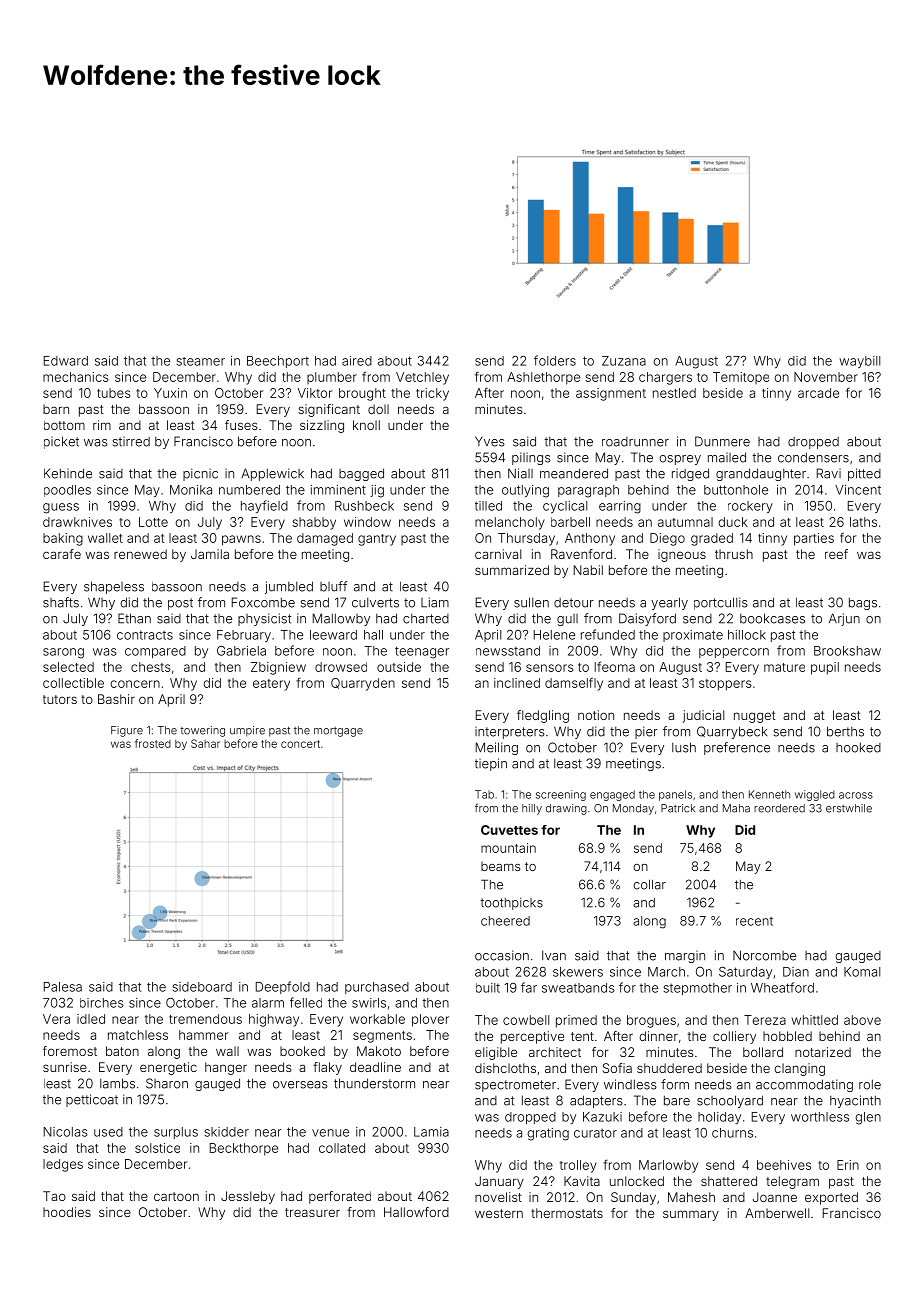  I want to click on deadline, so click(375, 1067).
